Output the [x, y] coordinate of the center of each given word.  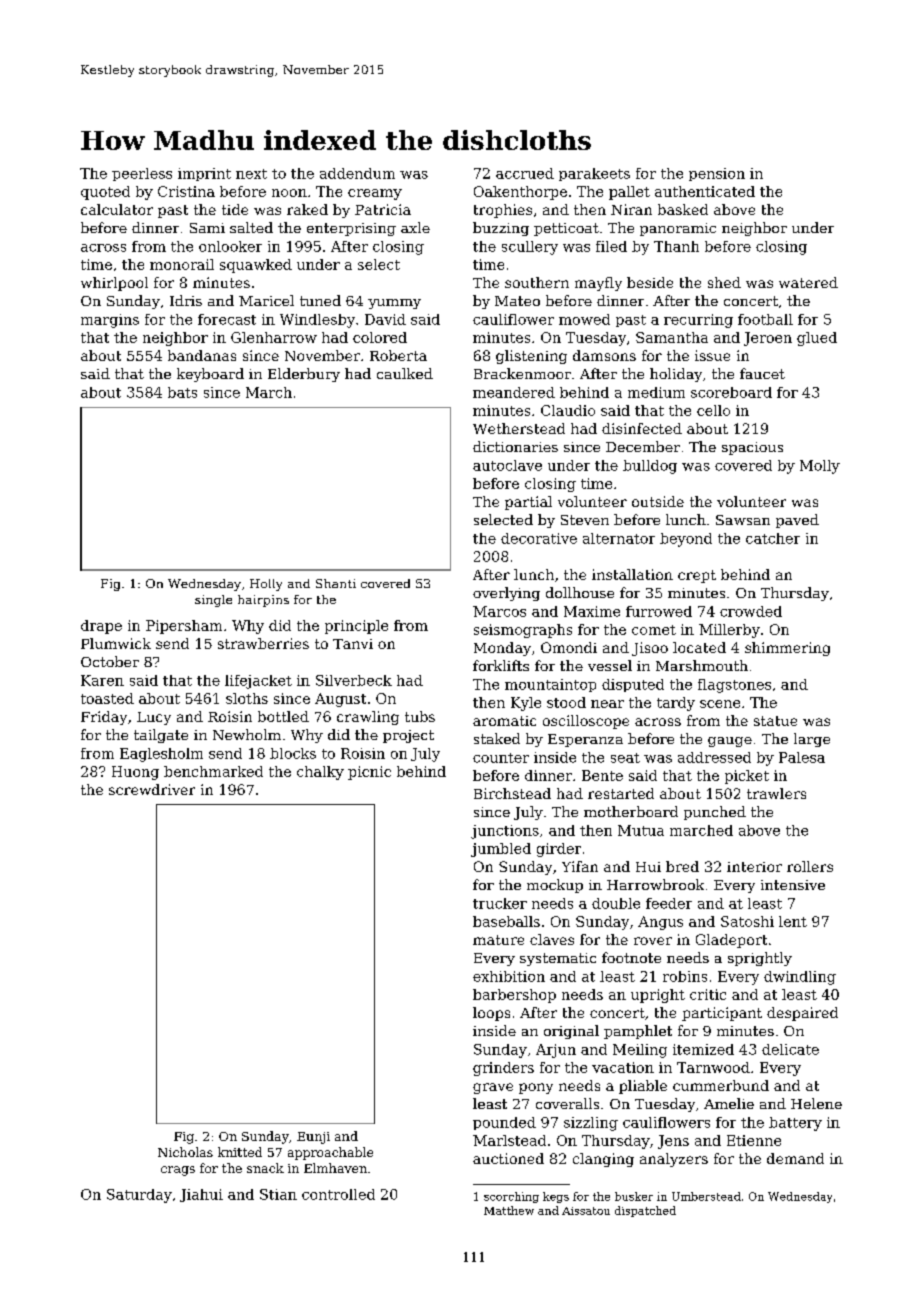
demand [795, 1158]
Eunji [313, 1138]
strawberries [263, 643]
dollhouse [580, 592]
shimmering [787, 649]
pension [717, 174]
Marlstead [509, 1140]
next [251, 174]
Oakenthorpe [520, 193]
